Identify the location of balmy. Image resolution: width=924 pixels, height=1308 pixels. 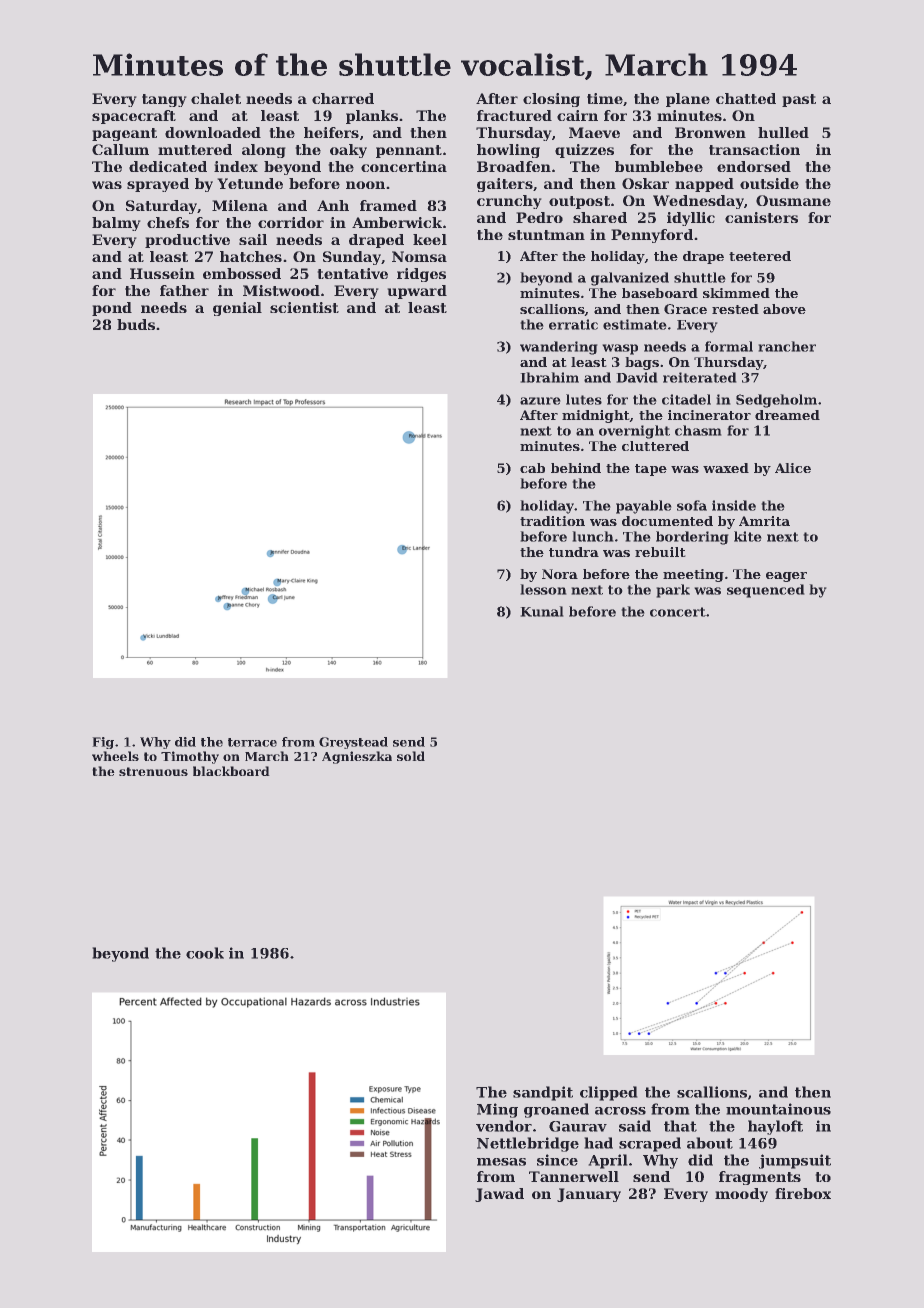
(116, 224).
